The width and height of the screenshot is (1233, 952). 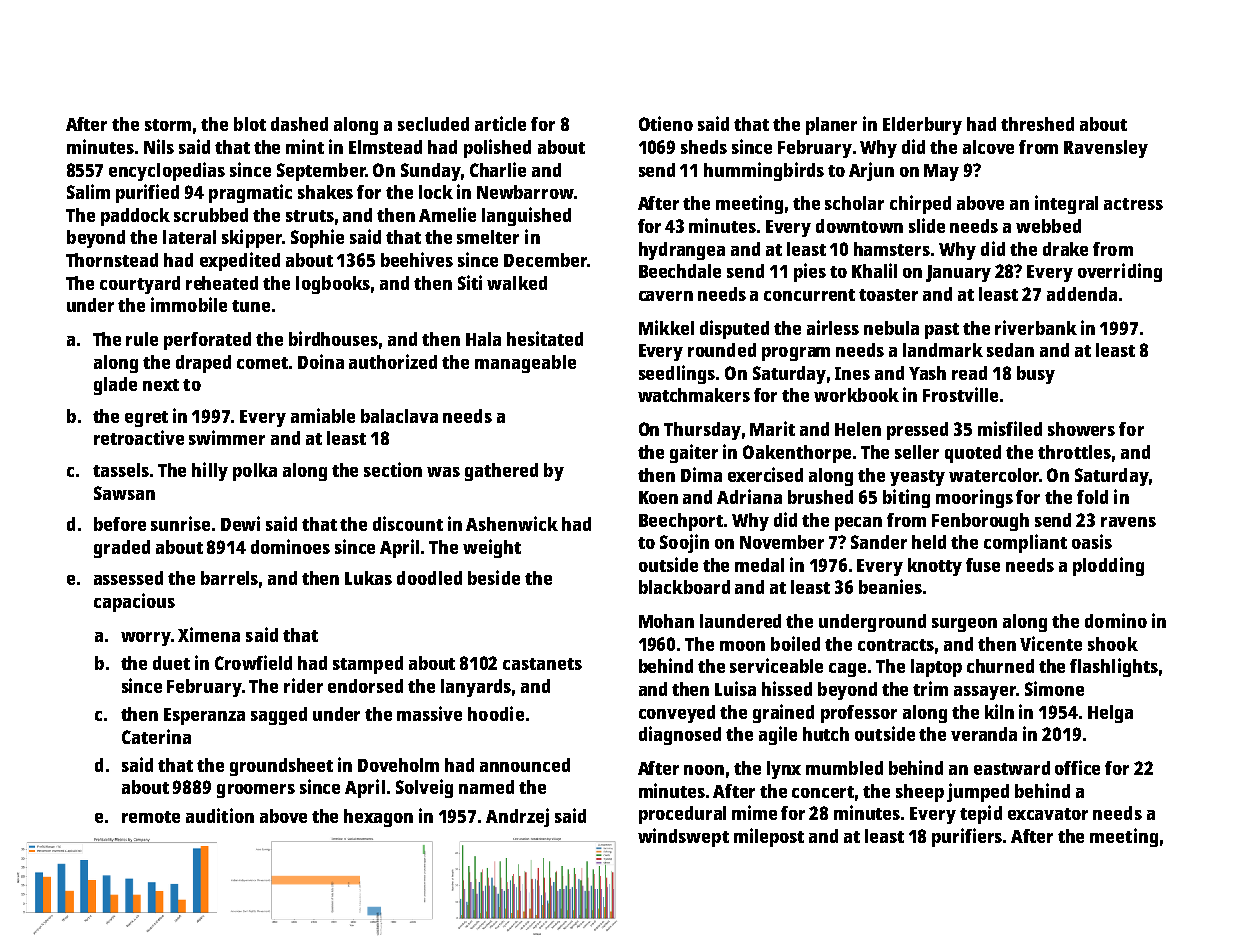 I want to click on Arjun, so click(x=871, y=171).
